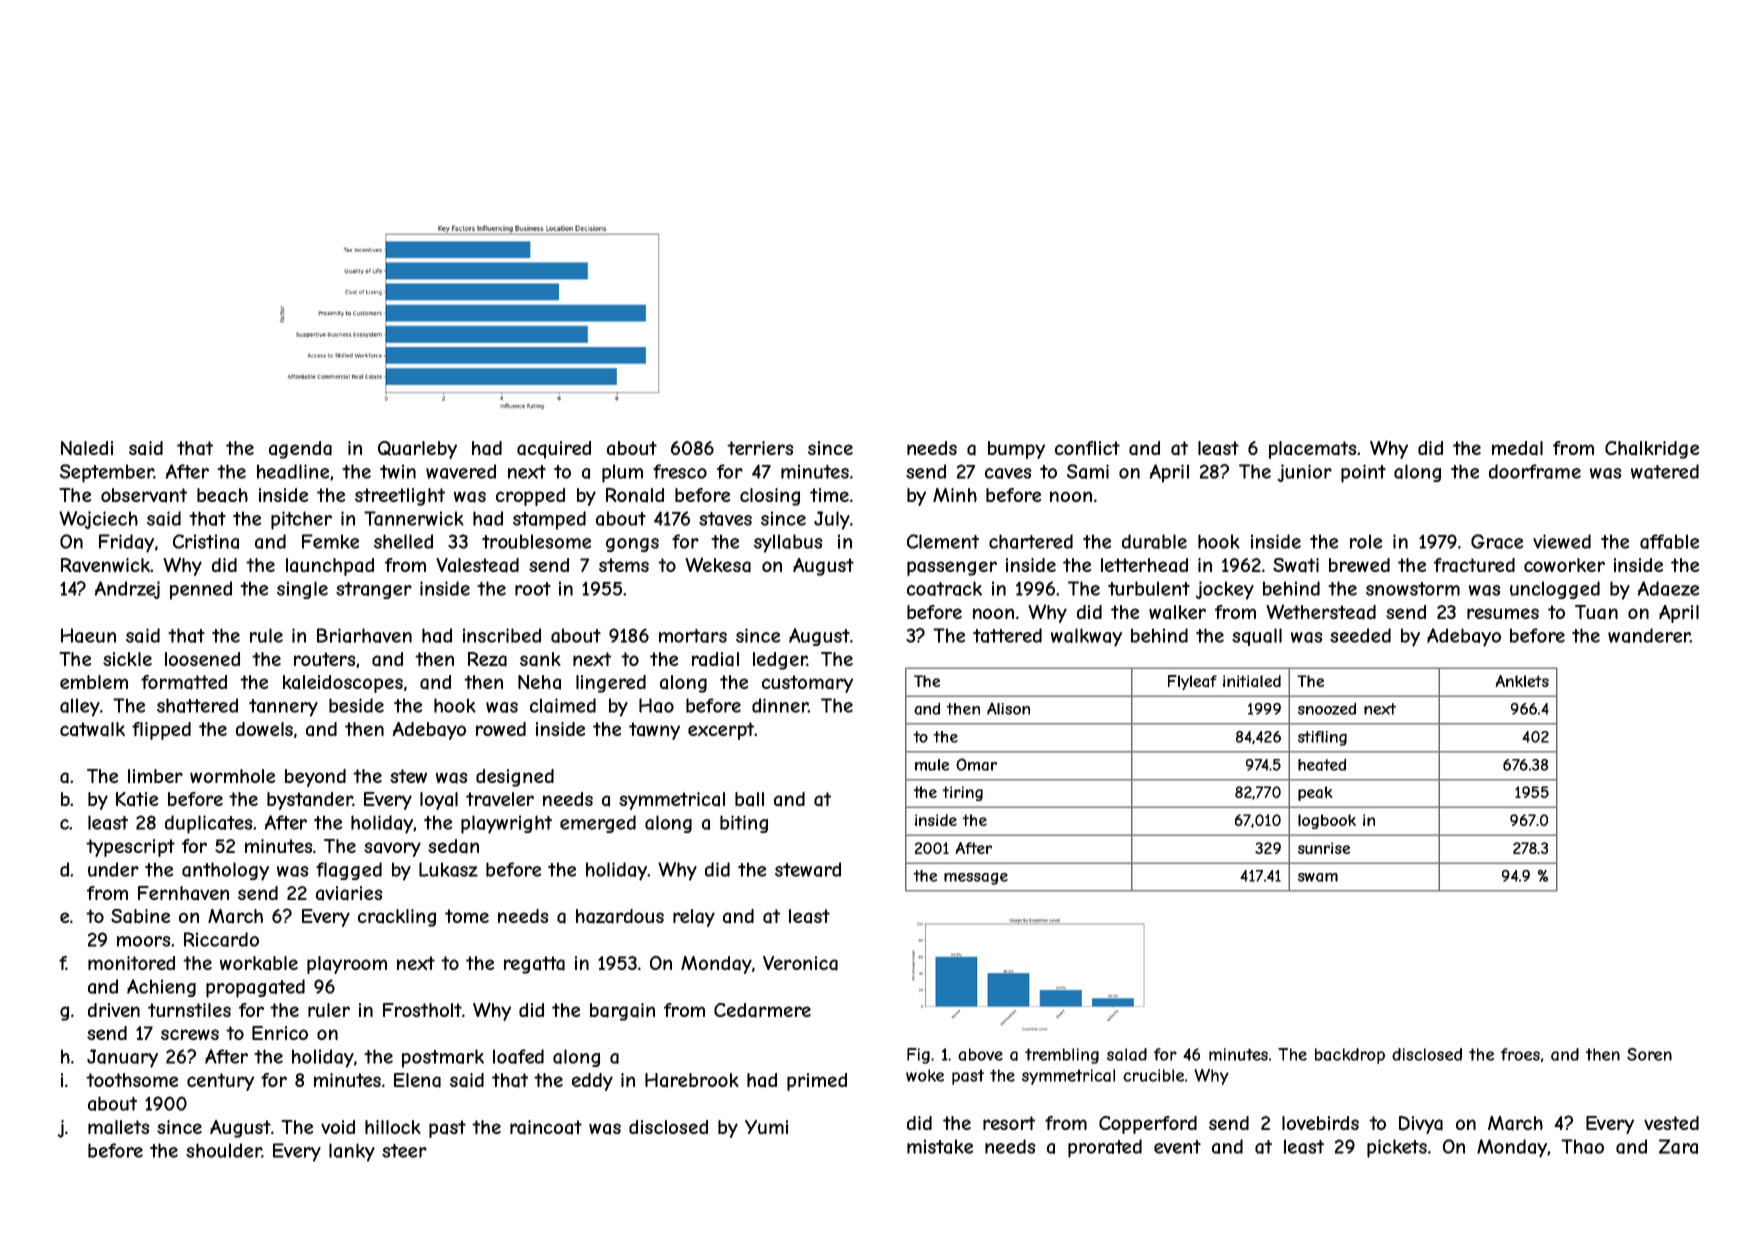 The height and width of the document is (1244, 1759). Describe the element at coordinates (715, 659) in the document. I see `radial` at that location.
